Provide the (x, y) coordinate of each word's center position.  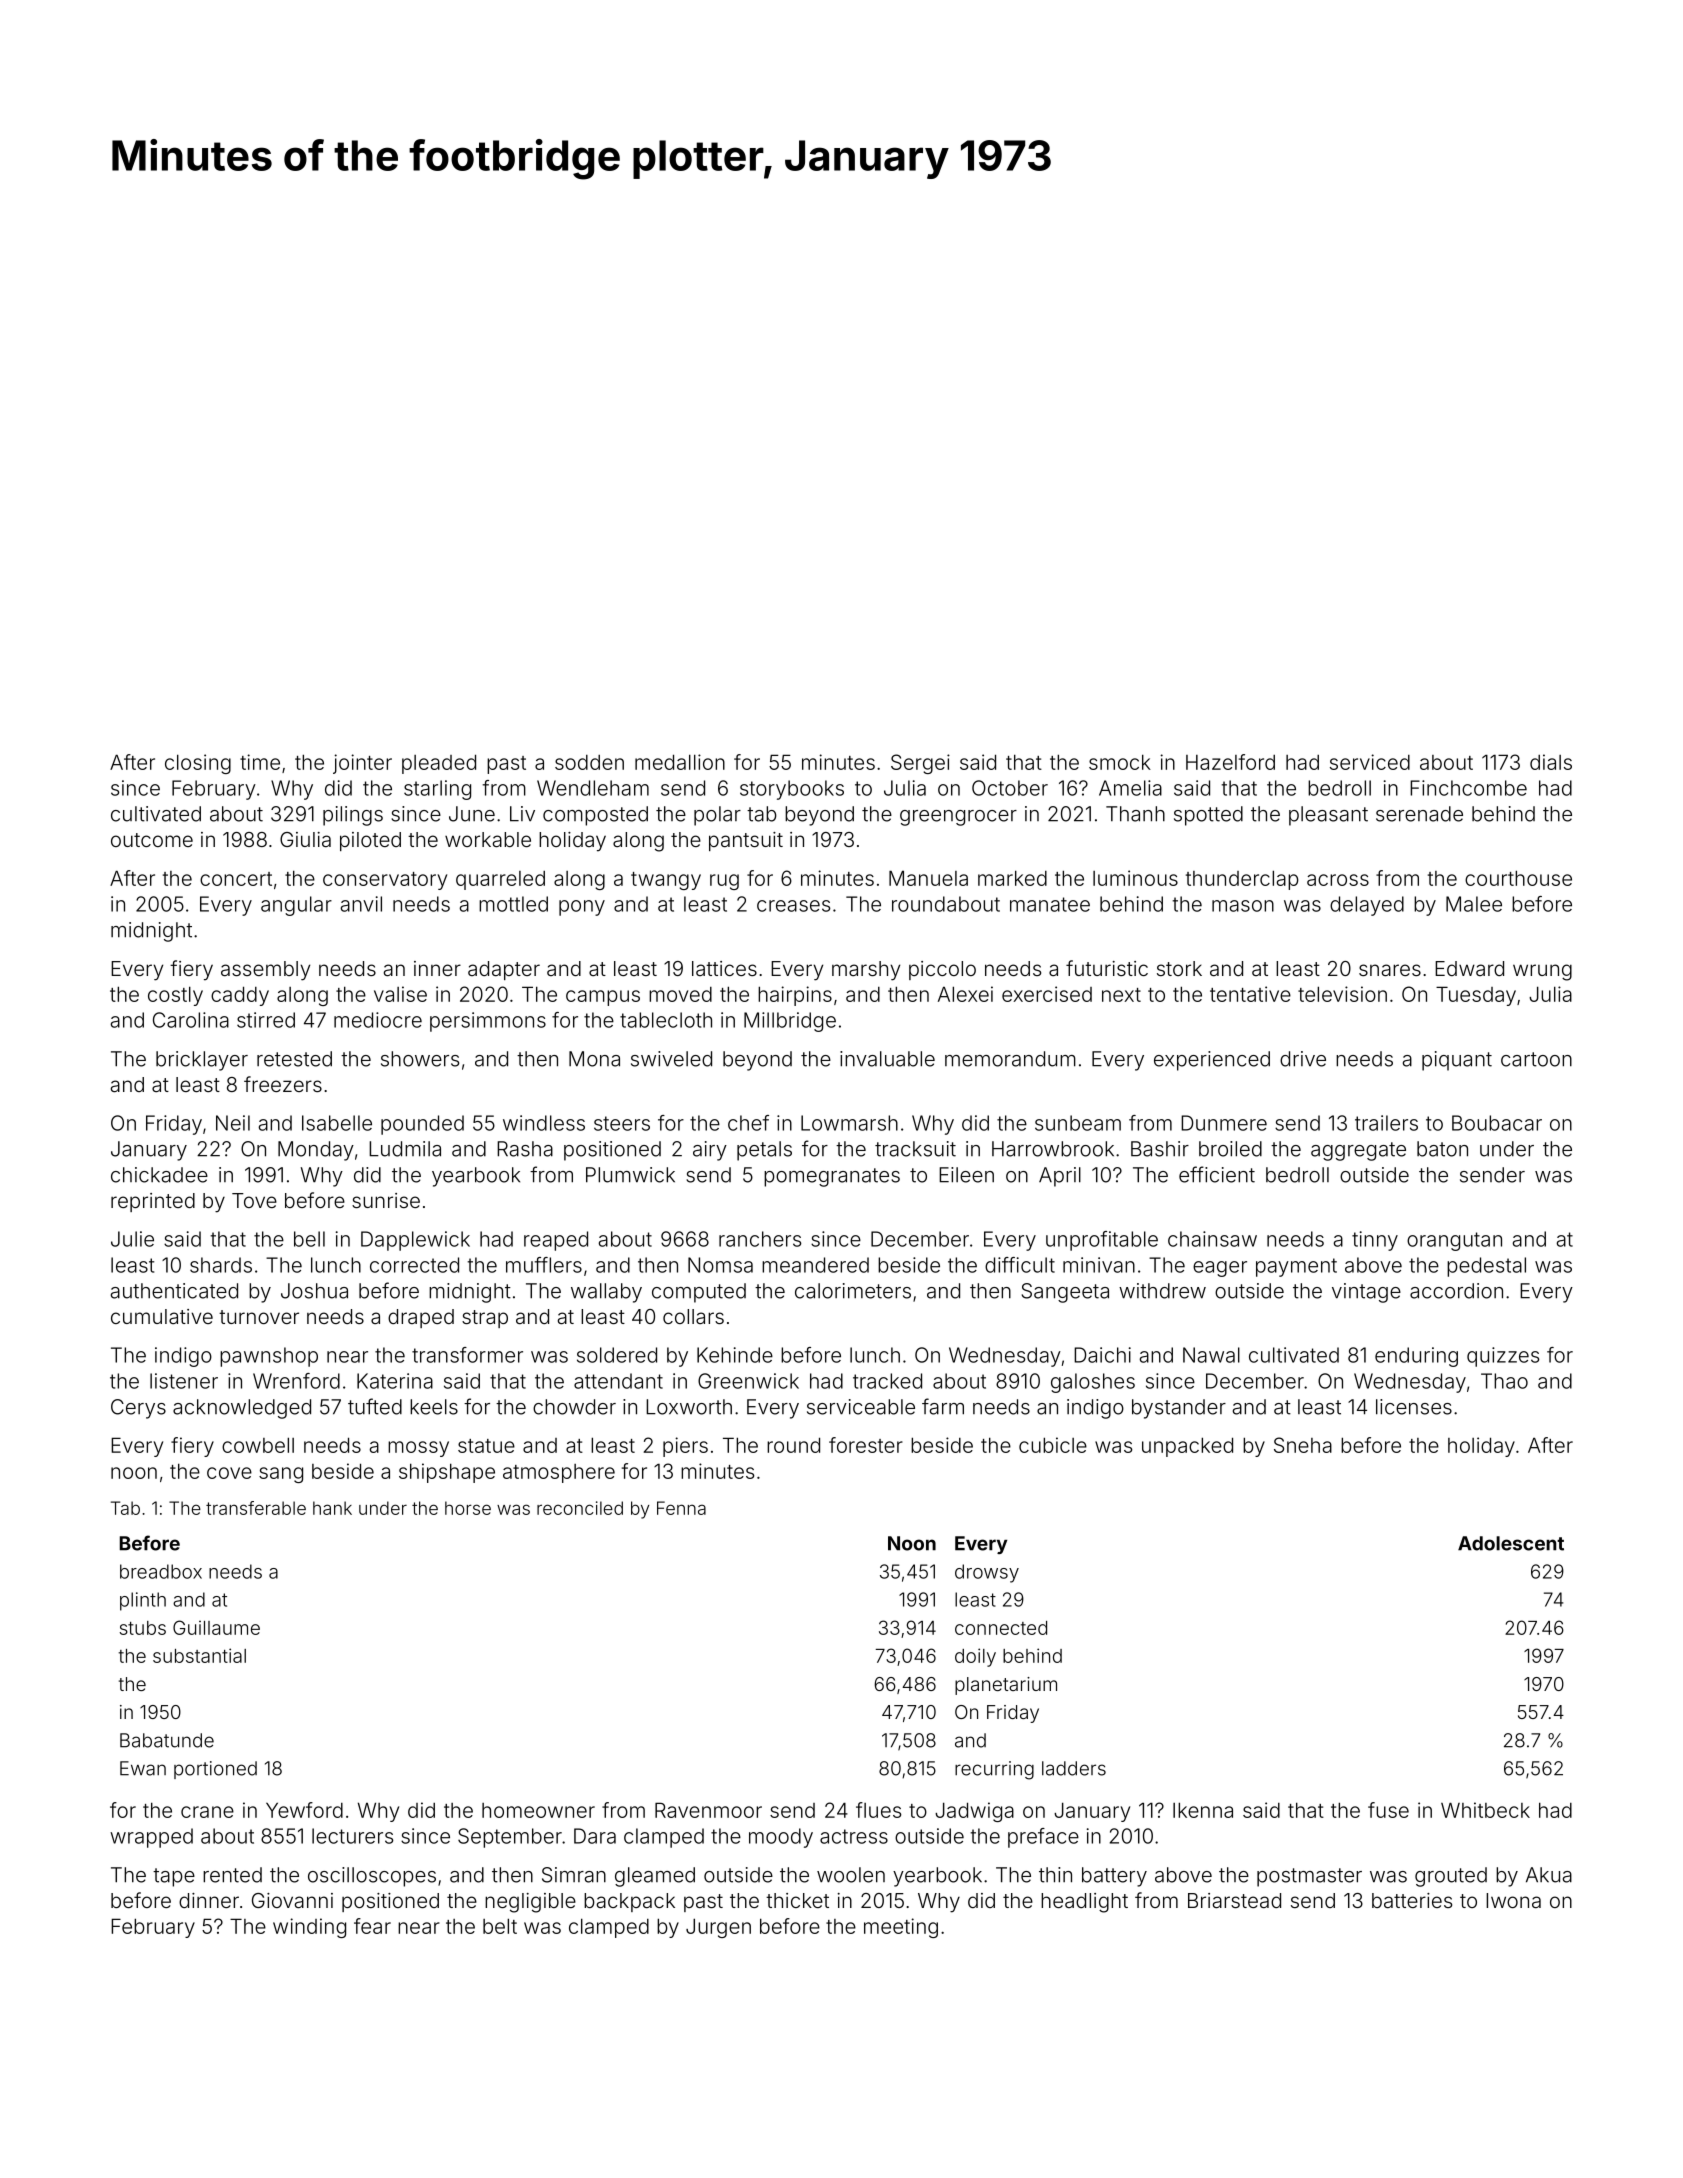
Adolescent (1511, 1543)
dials (1551, 762)
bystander (1179, 1409)
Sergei (920, 764)
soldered (617, 1355)
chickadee (159, 1175)
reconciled (580, 1508)
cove (229, 1473)
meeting (901, 1928)
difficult (1020, 1265)
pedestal (1486, 1267)
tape (174, 1877)
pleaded (439, 764)
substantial (199, 1655)
